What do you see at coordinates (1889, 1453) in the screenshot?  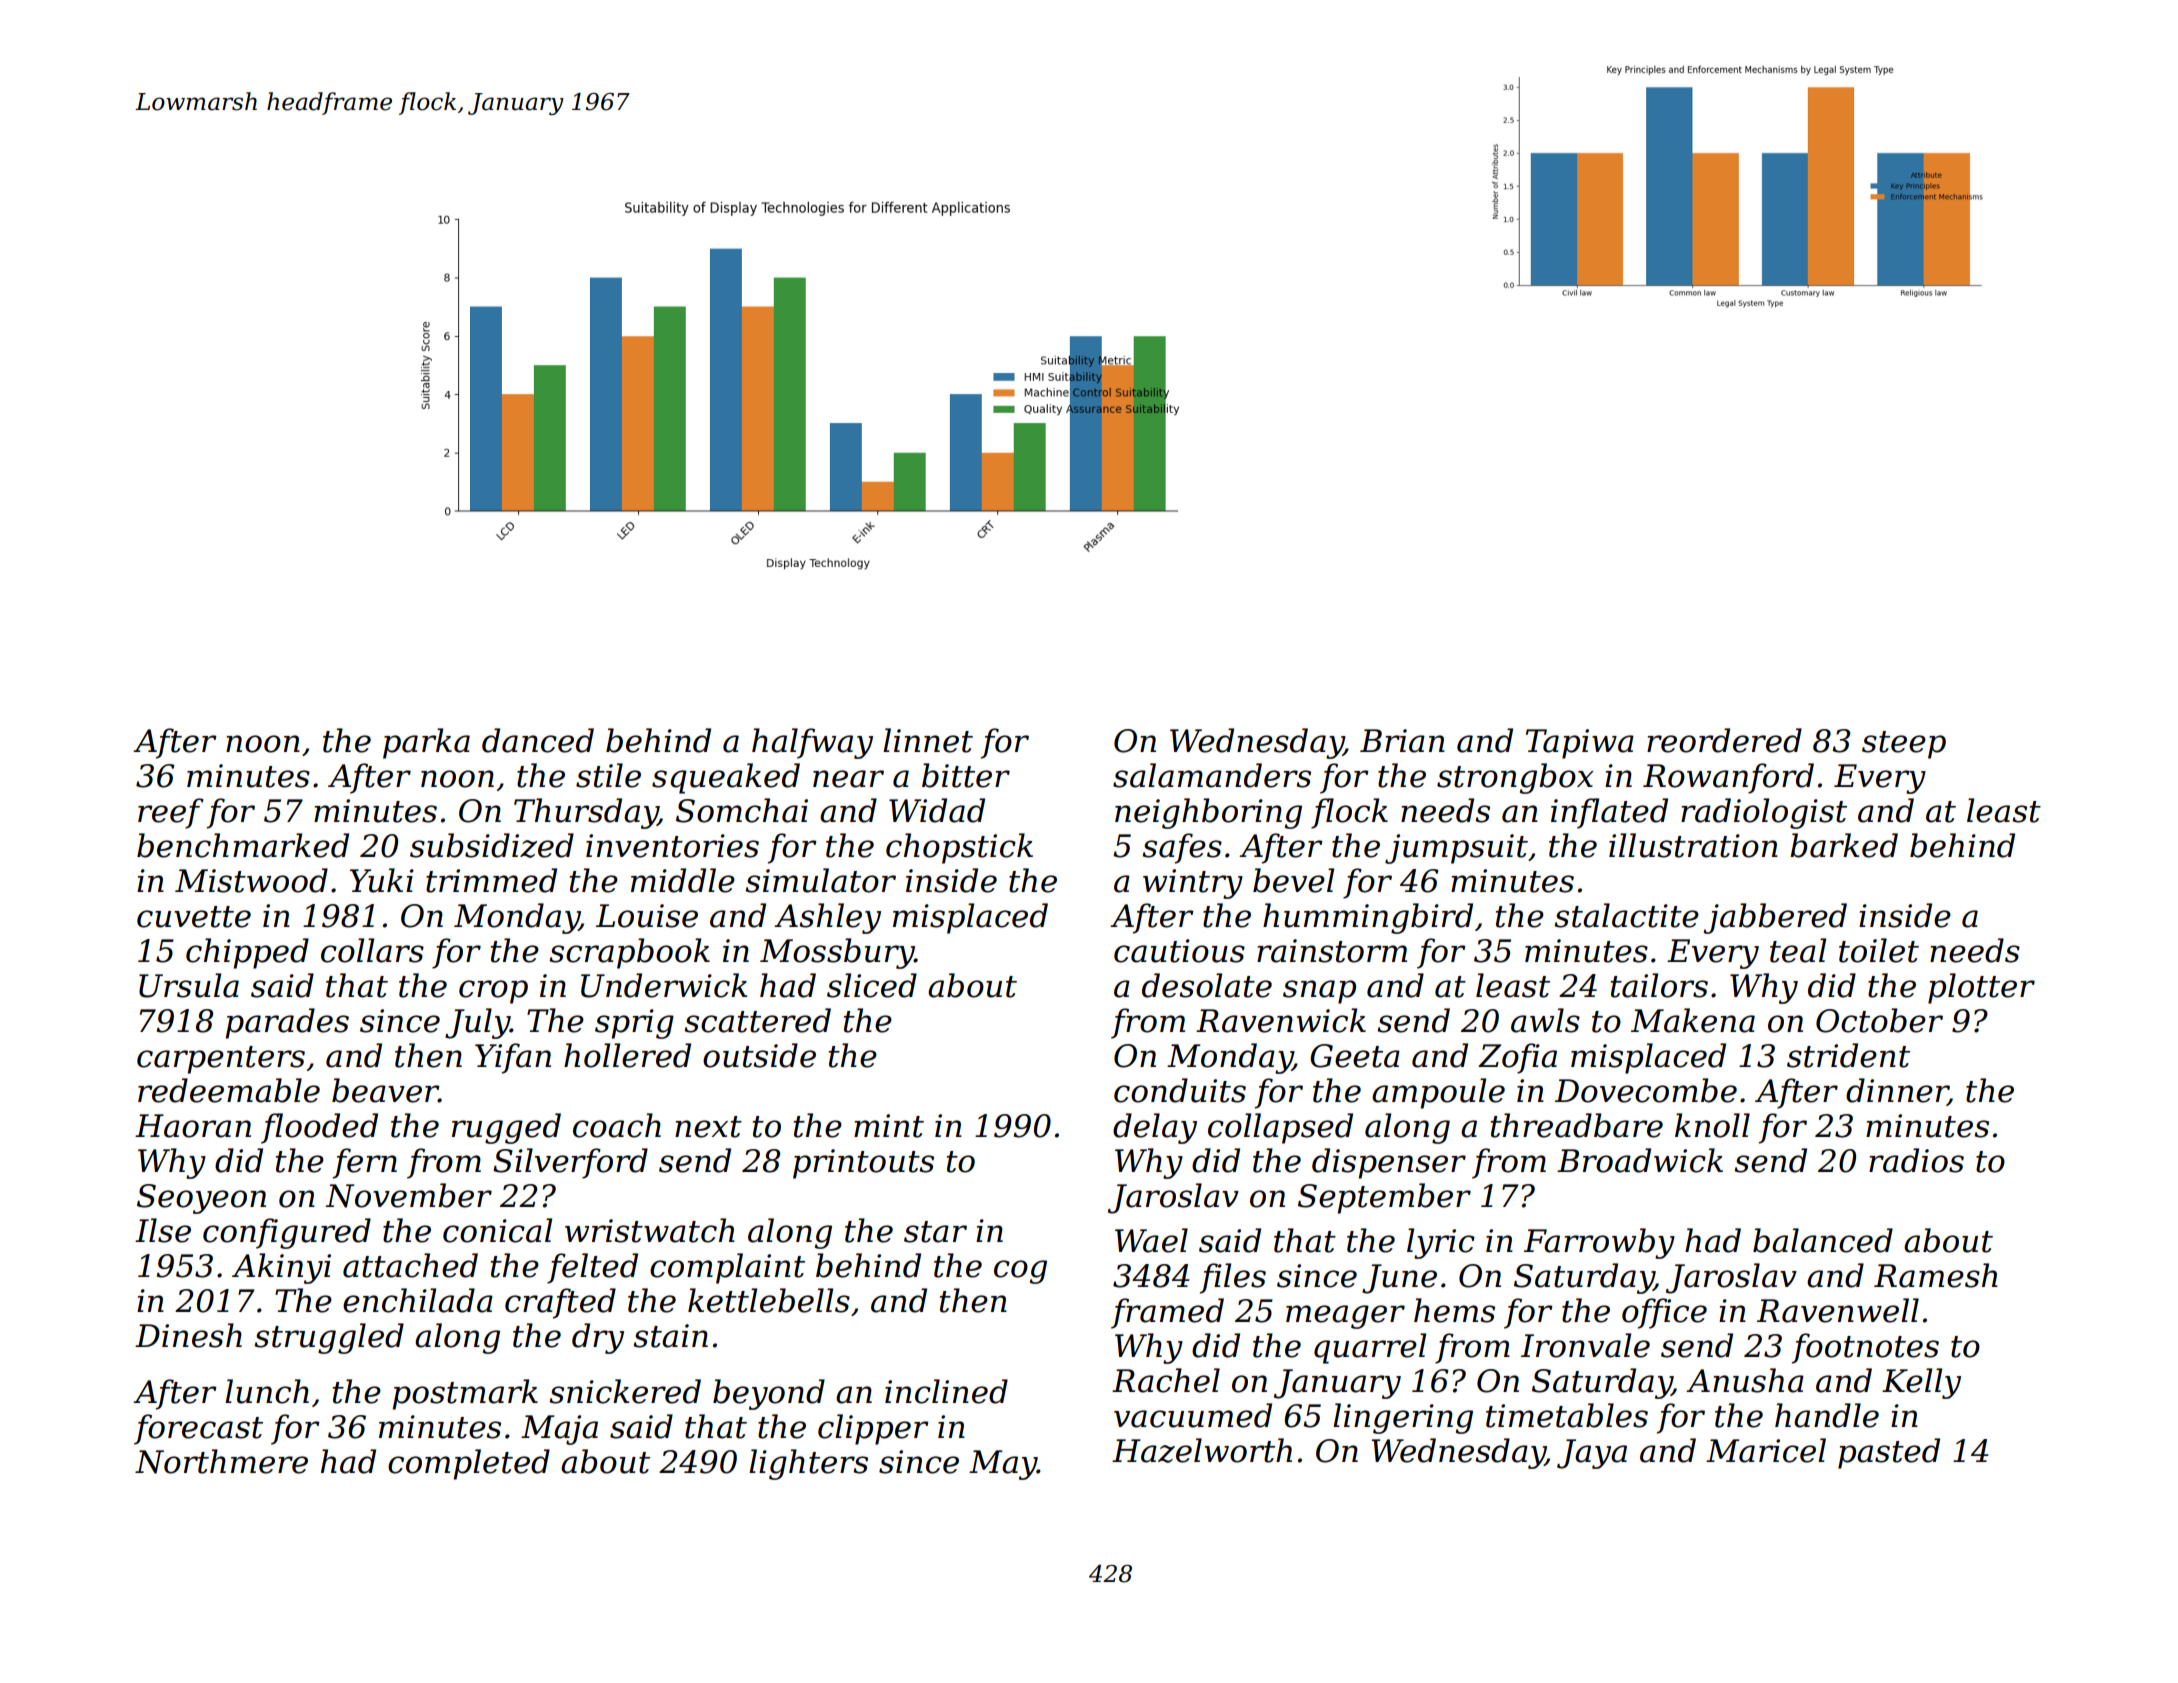 I see `pasted` at bounding box center [1889, 1453].
